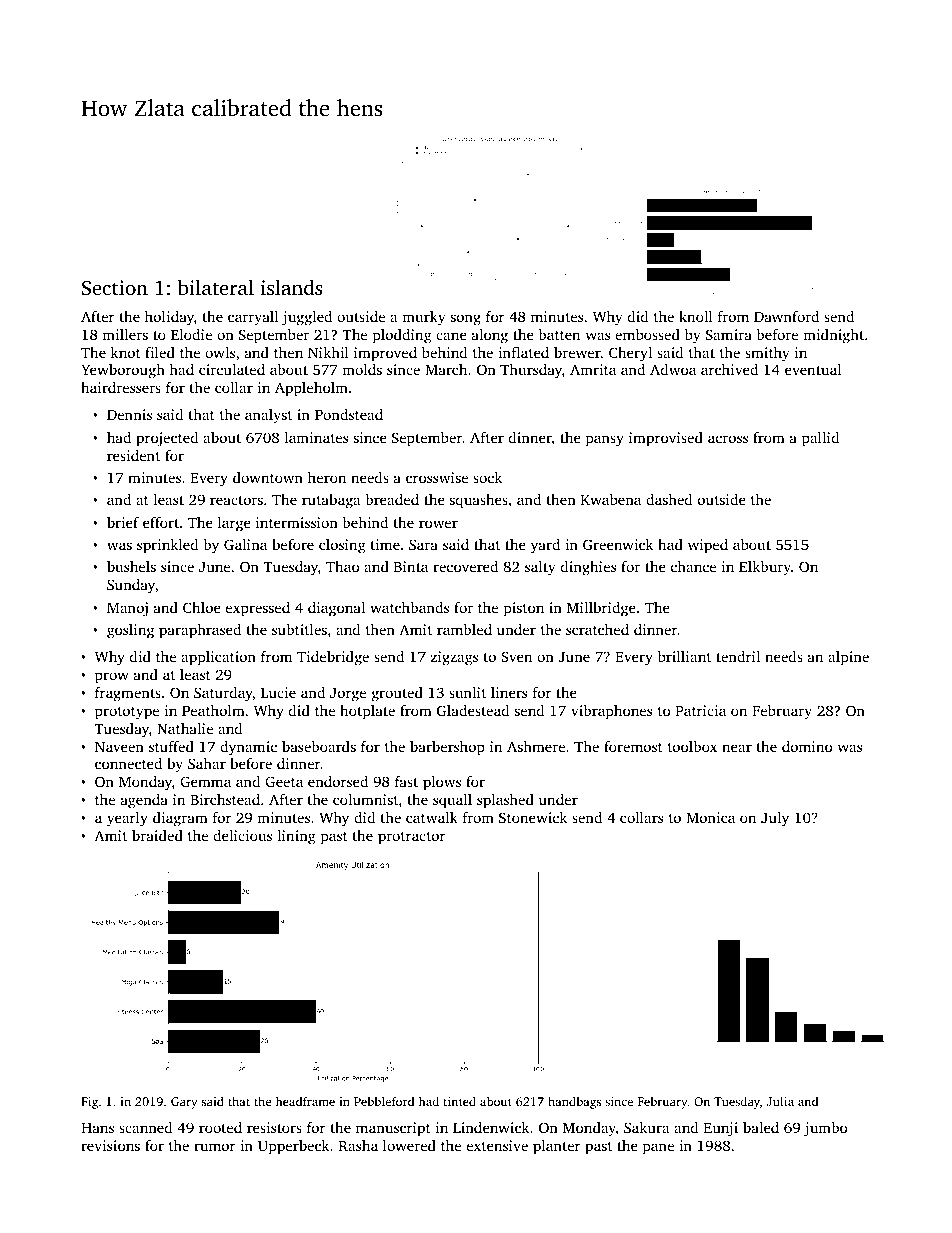 Image resolution: width=952 pixels, height=1233 pixels. I want to click on alpine, so click(848, 658).
